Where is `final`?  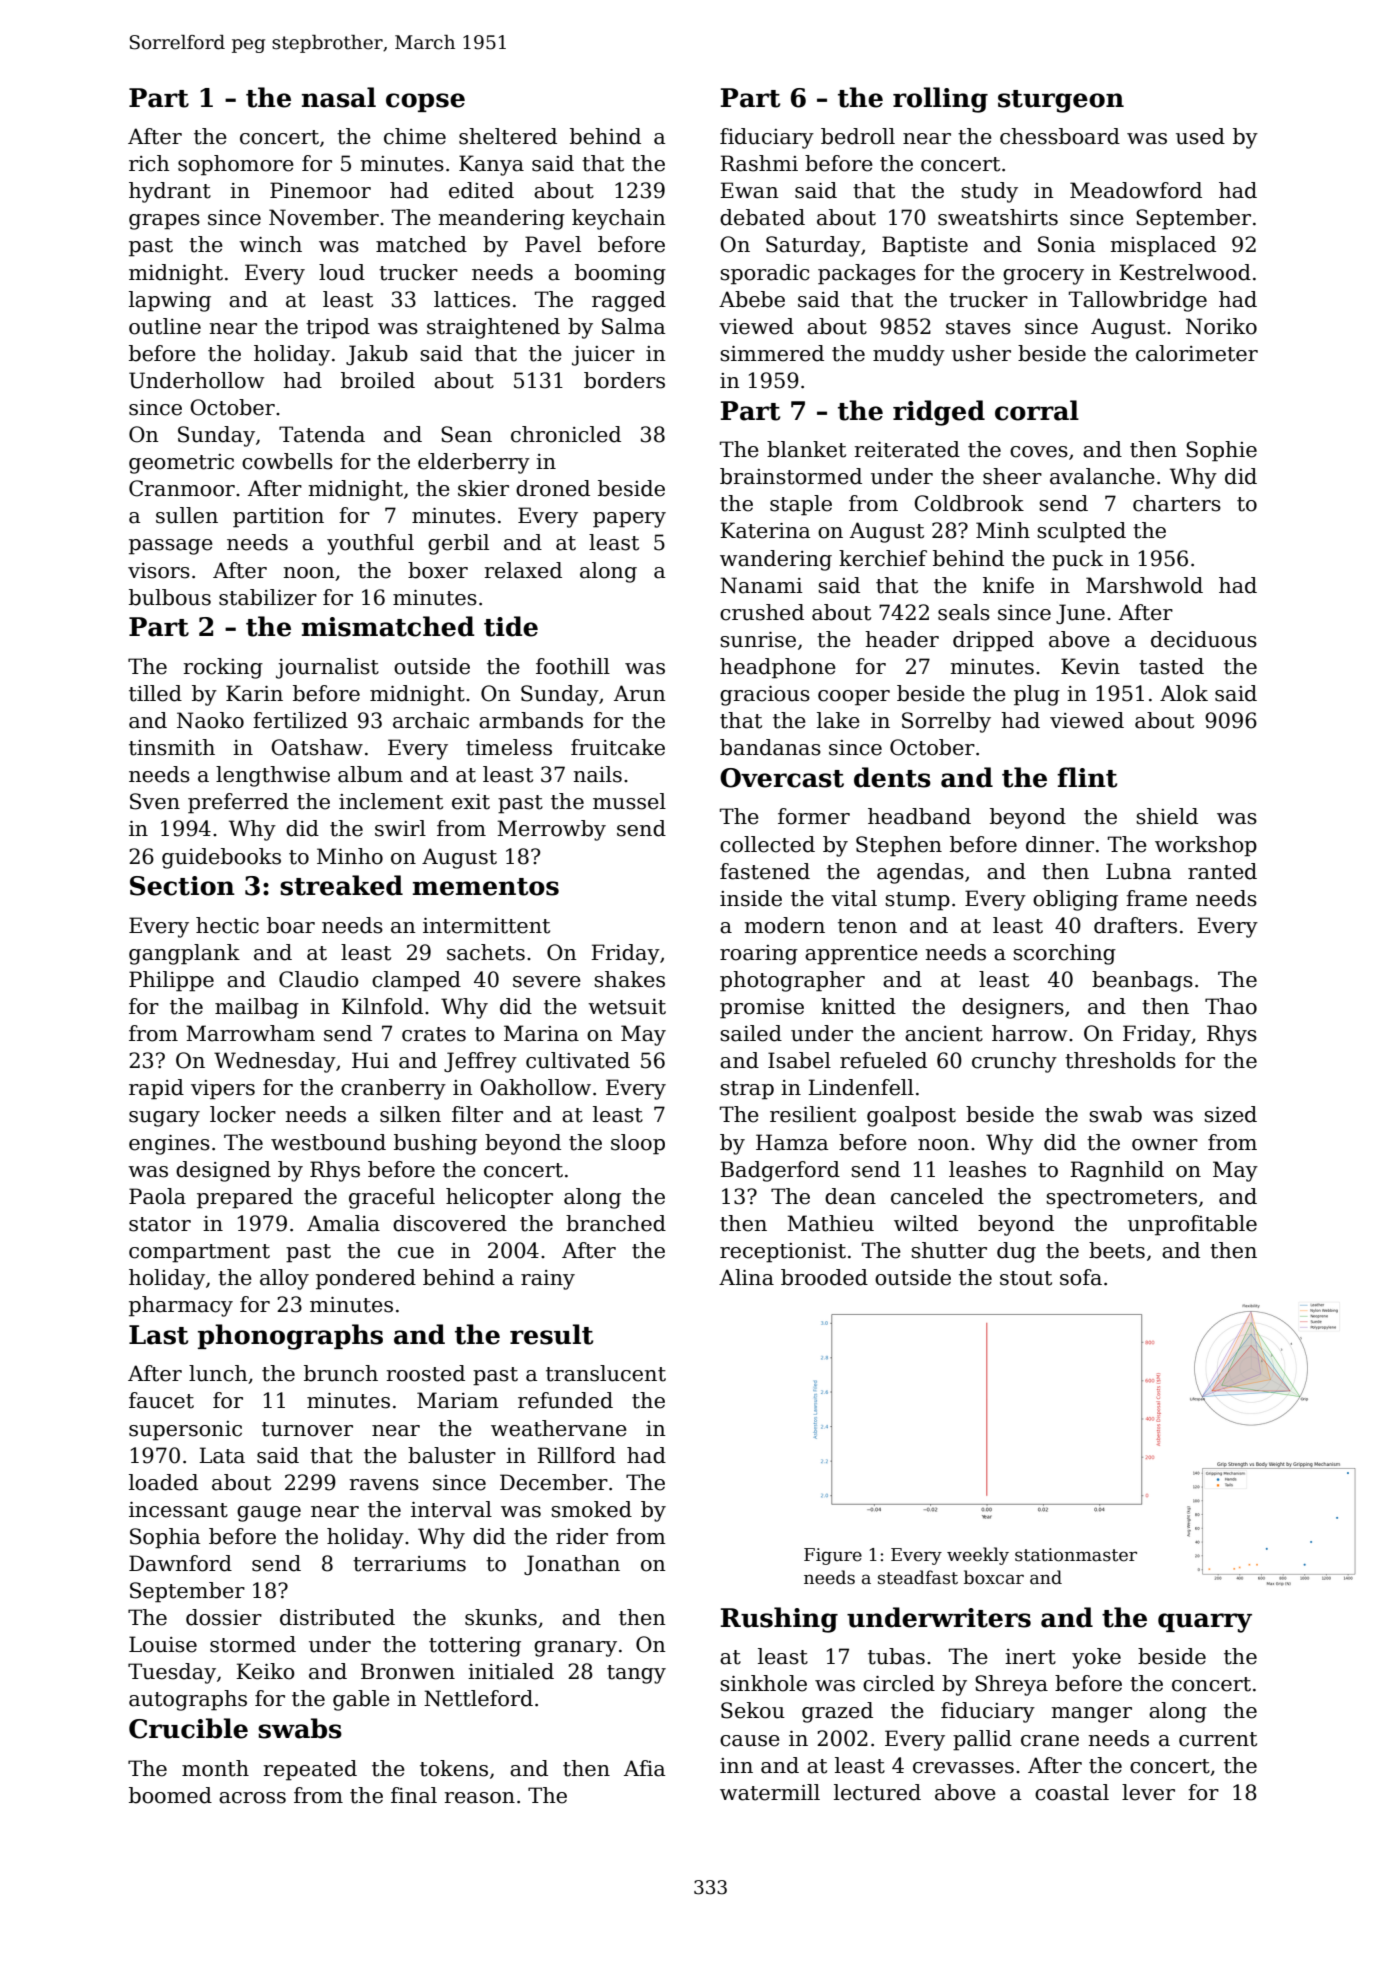 final is located at coordinates (414, 1795).
